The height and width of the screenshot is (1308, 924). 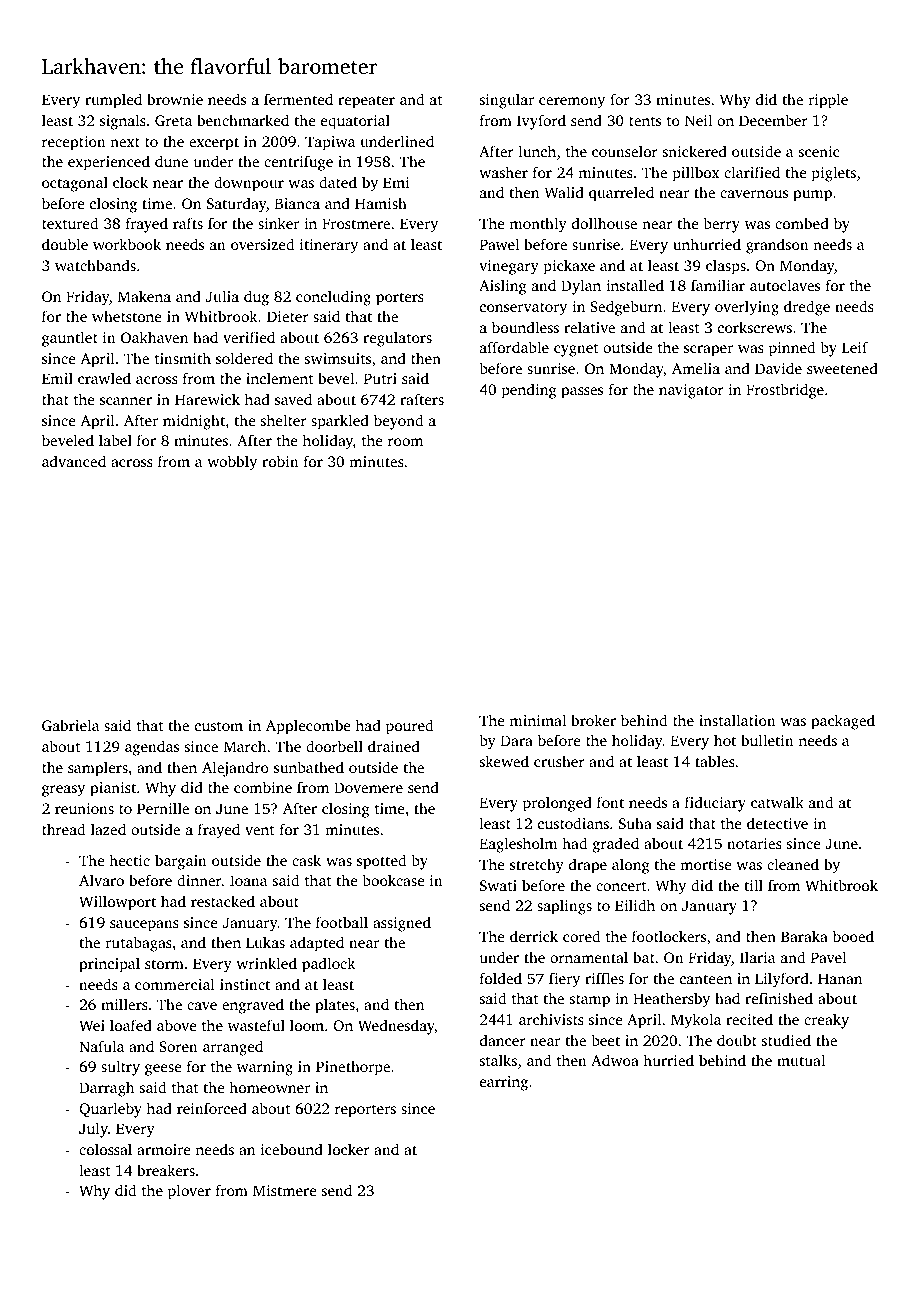 What do you see at coordinates (115, 440) in the screenshot?
I see `label` at bounding box center [115, 440].
